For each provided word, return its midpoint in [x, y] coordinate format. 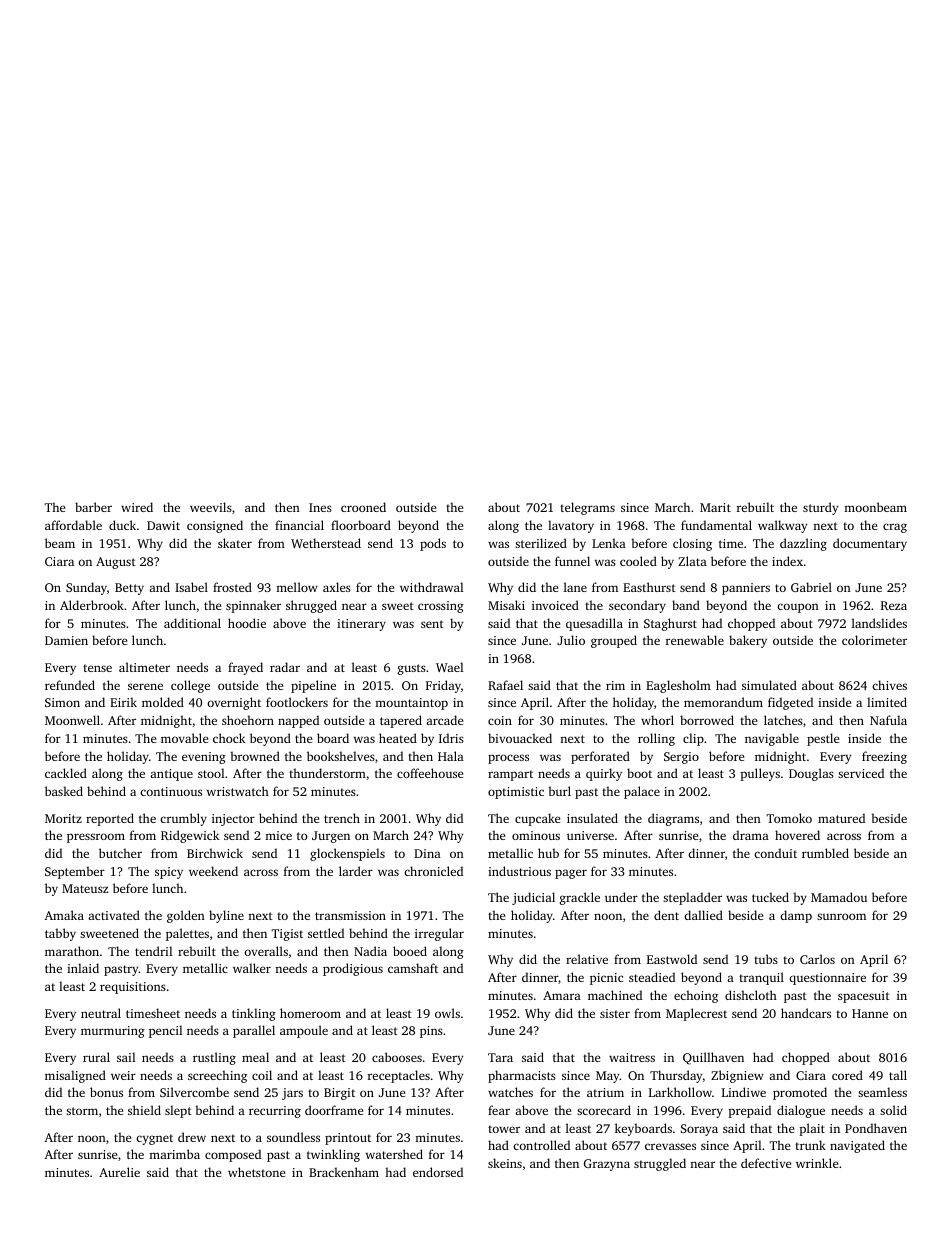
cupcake [537, 819]
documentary [870, 544]
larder [356, 871]
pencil [165, 1031]
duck [122, 525]
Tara [500, 1057]
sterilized [541, 543]
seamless [882, 1092]
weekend [213, 871]
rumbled [825, 853]
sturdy [820, 508]
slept [178, 1111]
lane [575, 587]
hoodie [247, 623]
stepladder [692, 898]
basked [64, 791]
